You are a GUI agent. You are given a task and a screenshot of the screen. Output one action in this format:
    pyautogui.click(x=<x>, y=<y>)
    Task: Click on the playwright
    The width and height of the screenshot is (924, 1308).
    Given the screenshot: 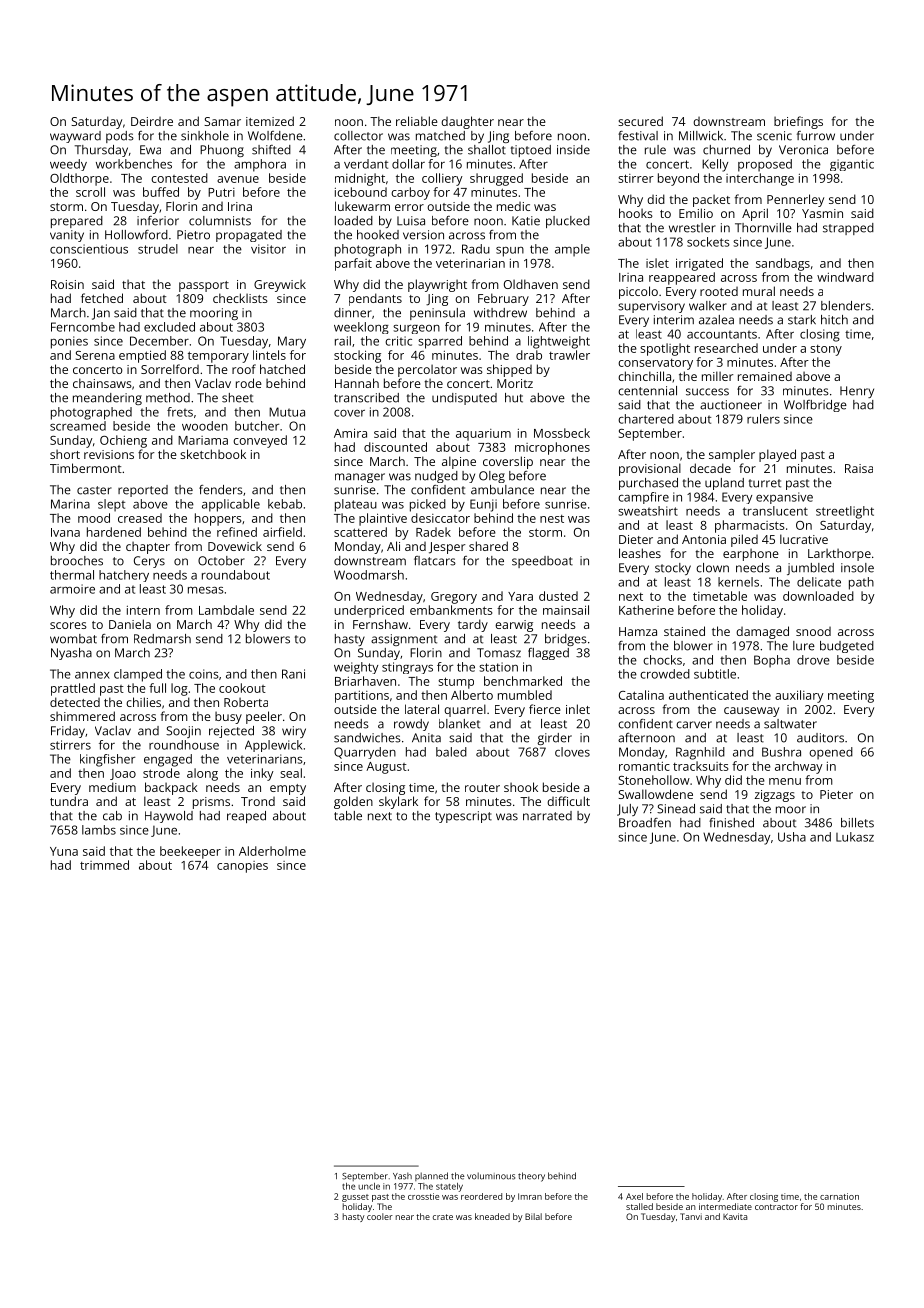 What is the action you would take?
    pyautogui.click(x=437, y=285)
